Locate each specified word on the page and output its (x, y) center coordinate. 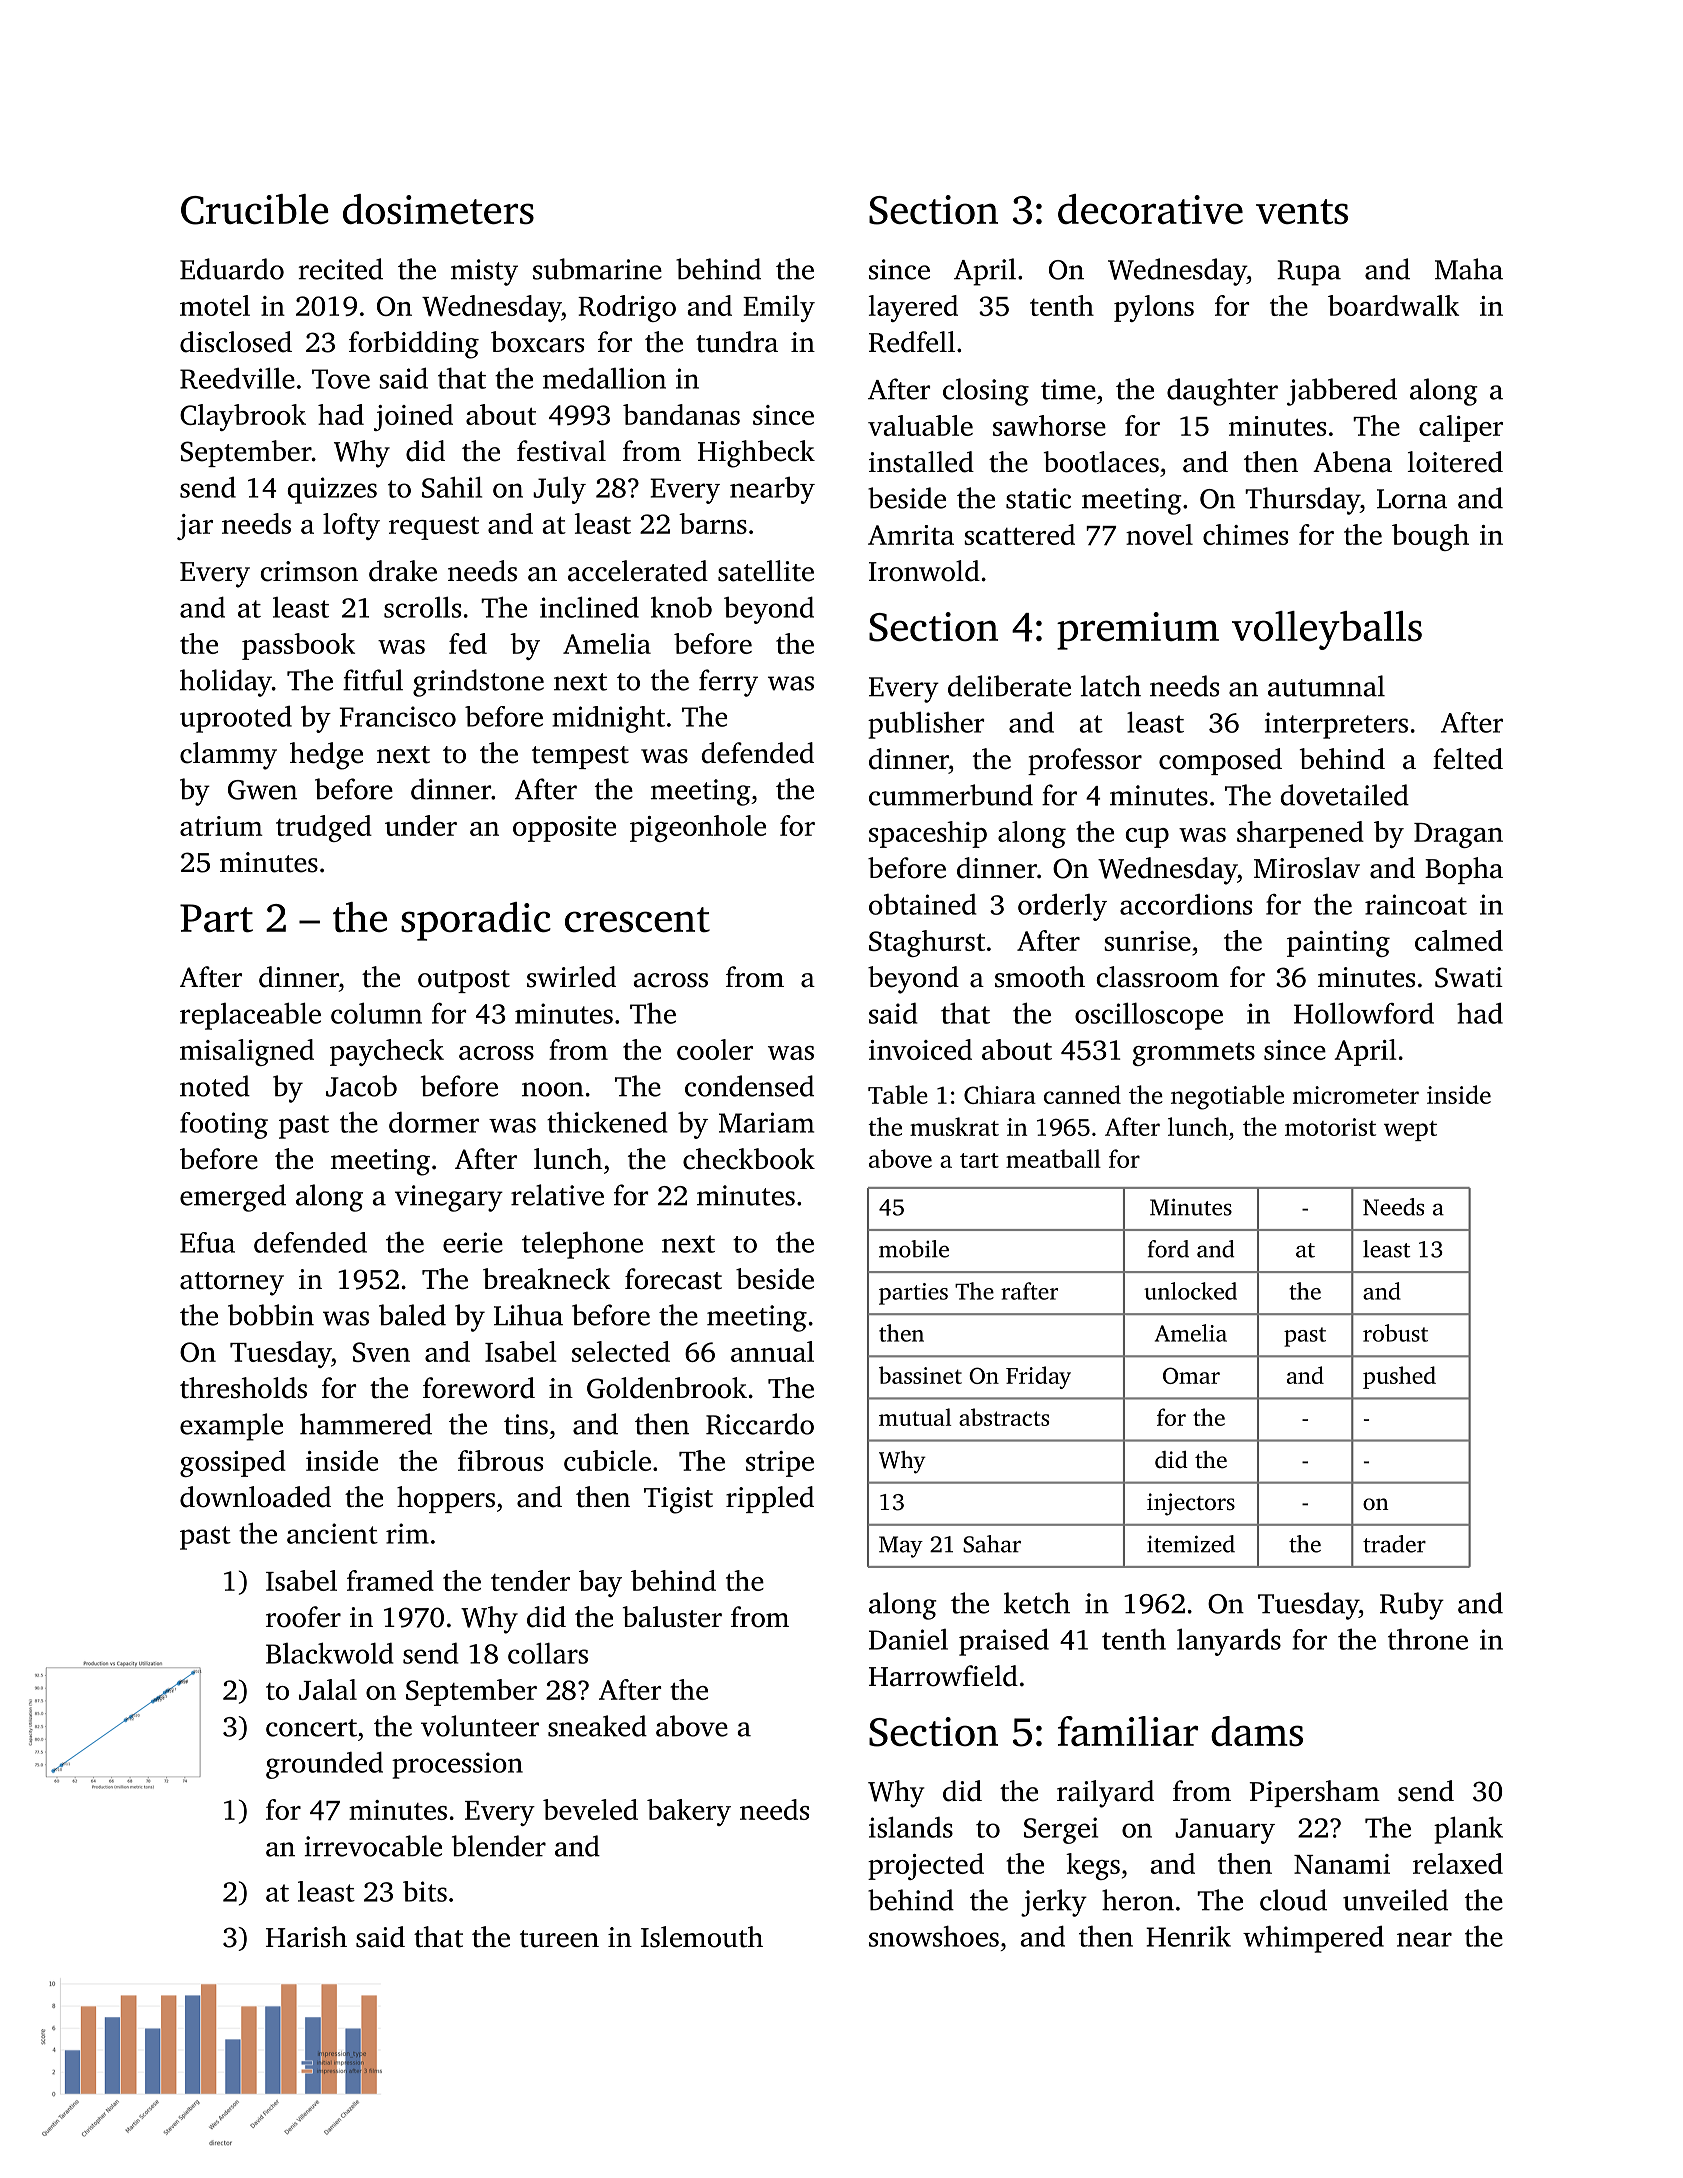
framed (390, 1580)
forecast (673, 1279)
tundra (737, 342)
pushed (1399, 1377)
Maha (1469, 269)
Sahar (992, 1544)
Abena (1352, 462)
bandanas (681, 414)
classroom (1157, 977)
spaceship (928, 834)
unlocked (1190, 1291)
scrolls (422, 607)
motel (215, 305)
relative (557, 1195)
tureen (559, 1939)
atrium (221, 826)
